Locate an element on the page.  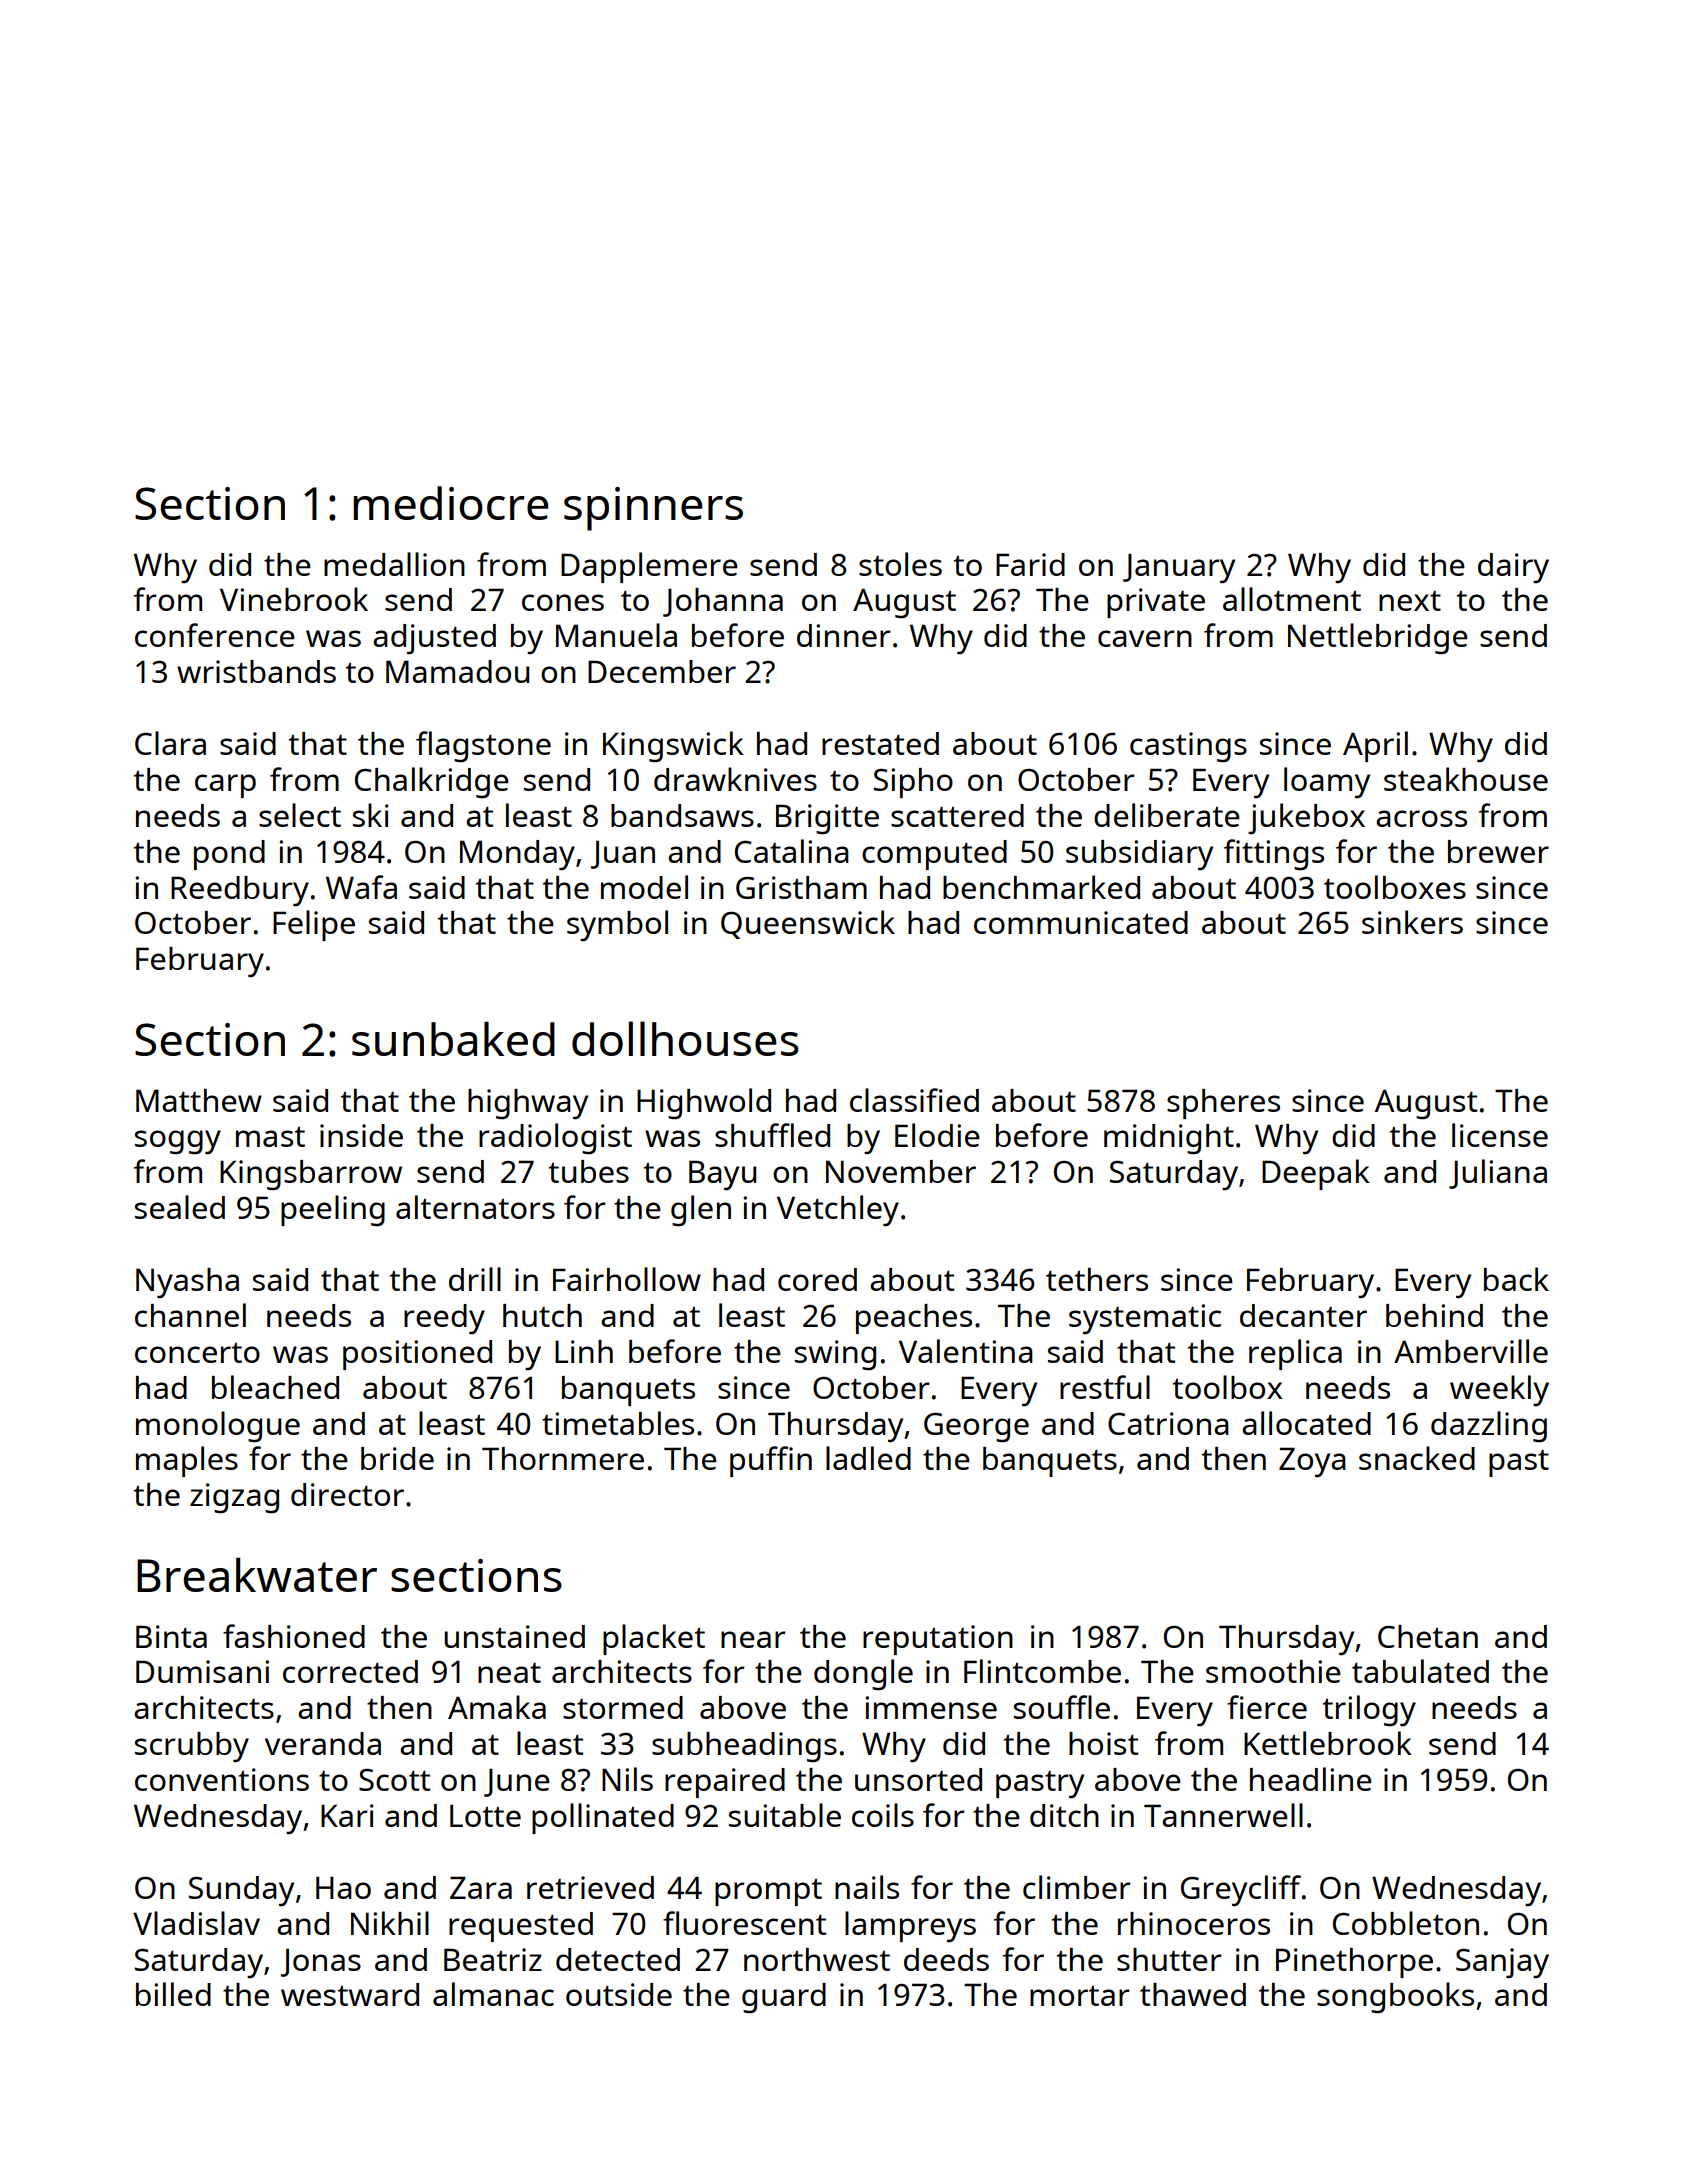
puffin is located at coordinates (771, 1461).
